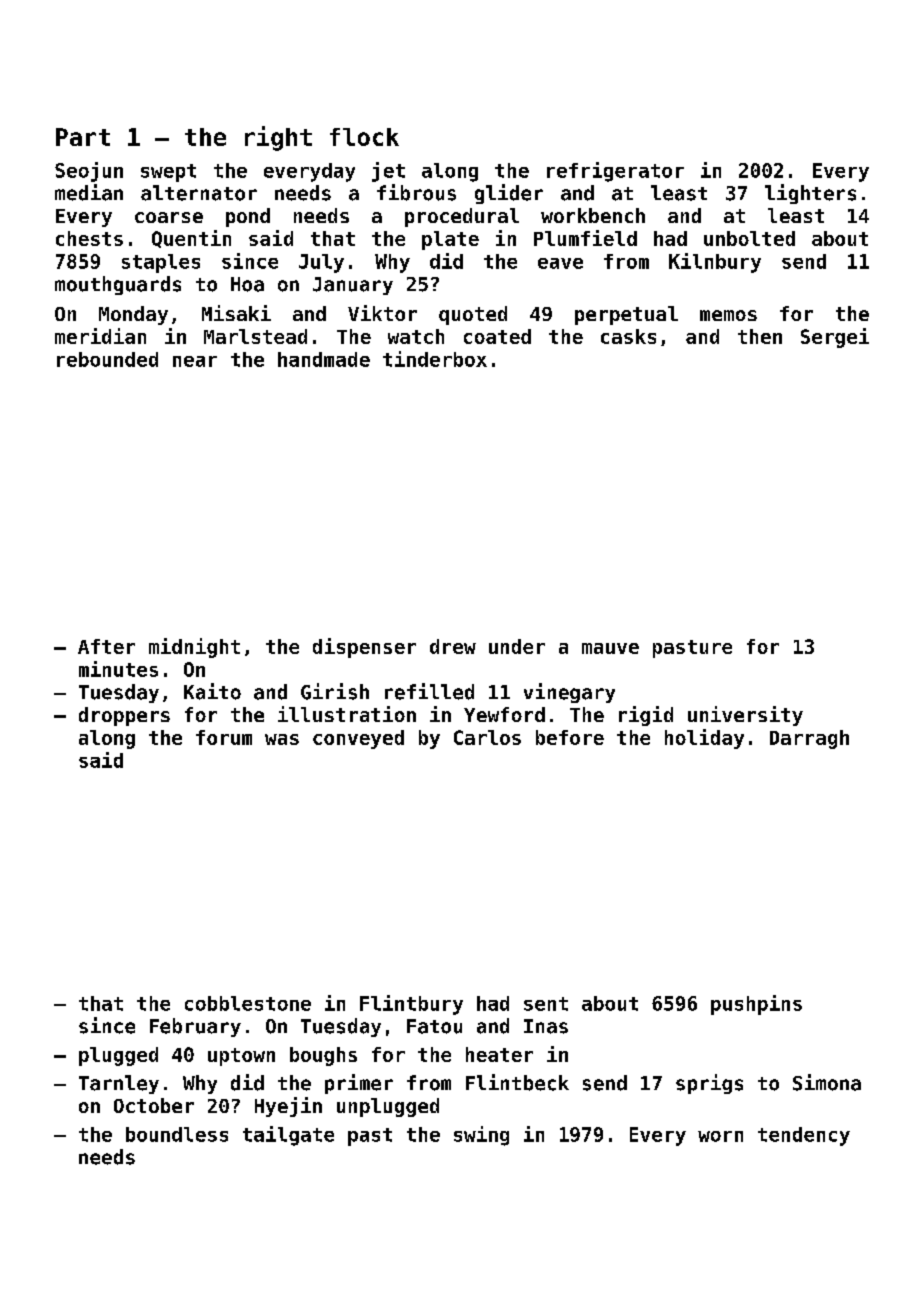  I want to click on Darragh, so click(809, 739).
